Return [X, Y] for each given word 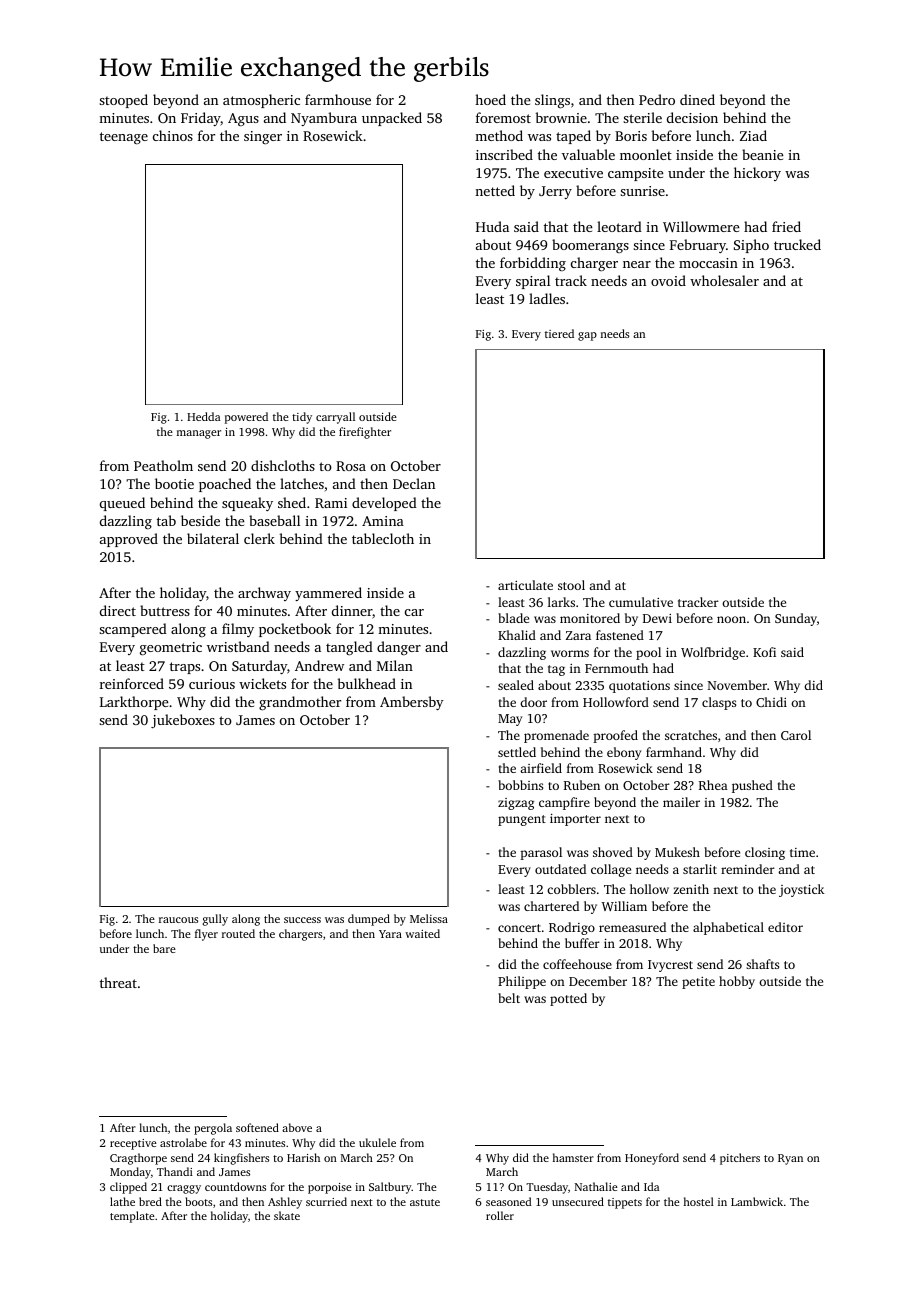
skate [287, 1215]
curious [212, 684]
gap [587, 336]
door [533, 702]
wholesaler [724, 280]
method [499, 135]
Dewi [657, 618]
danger [399, 648]
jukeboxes [183, 721]
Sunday [796, 619]
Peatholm [163, 465]
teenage [124, 138]
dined [697, 99]
